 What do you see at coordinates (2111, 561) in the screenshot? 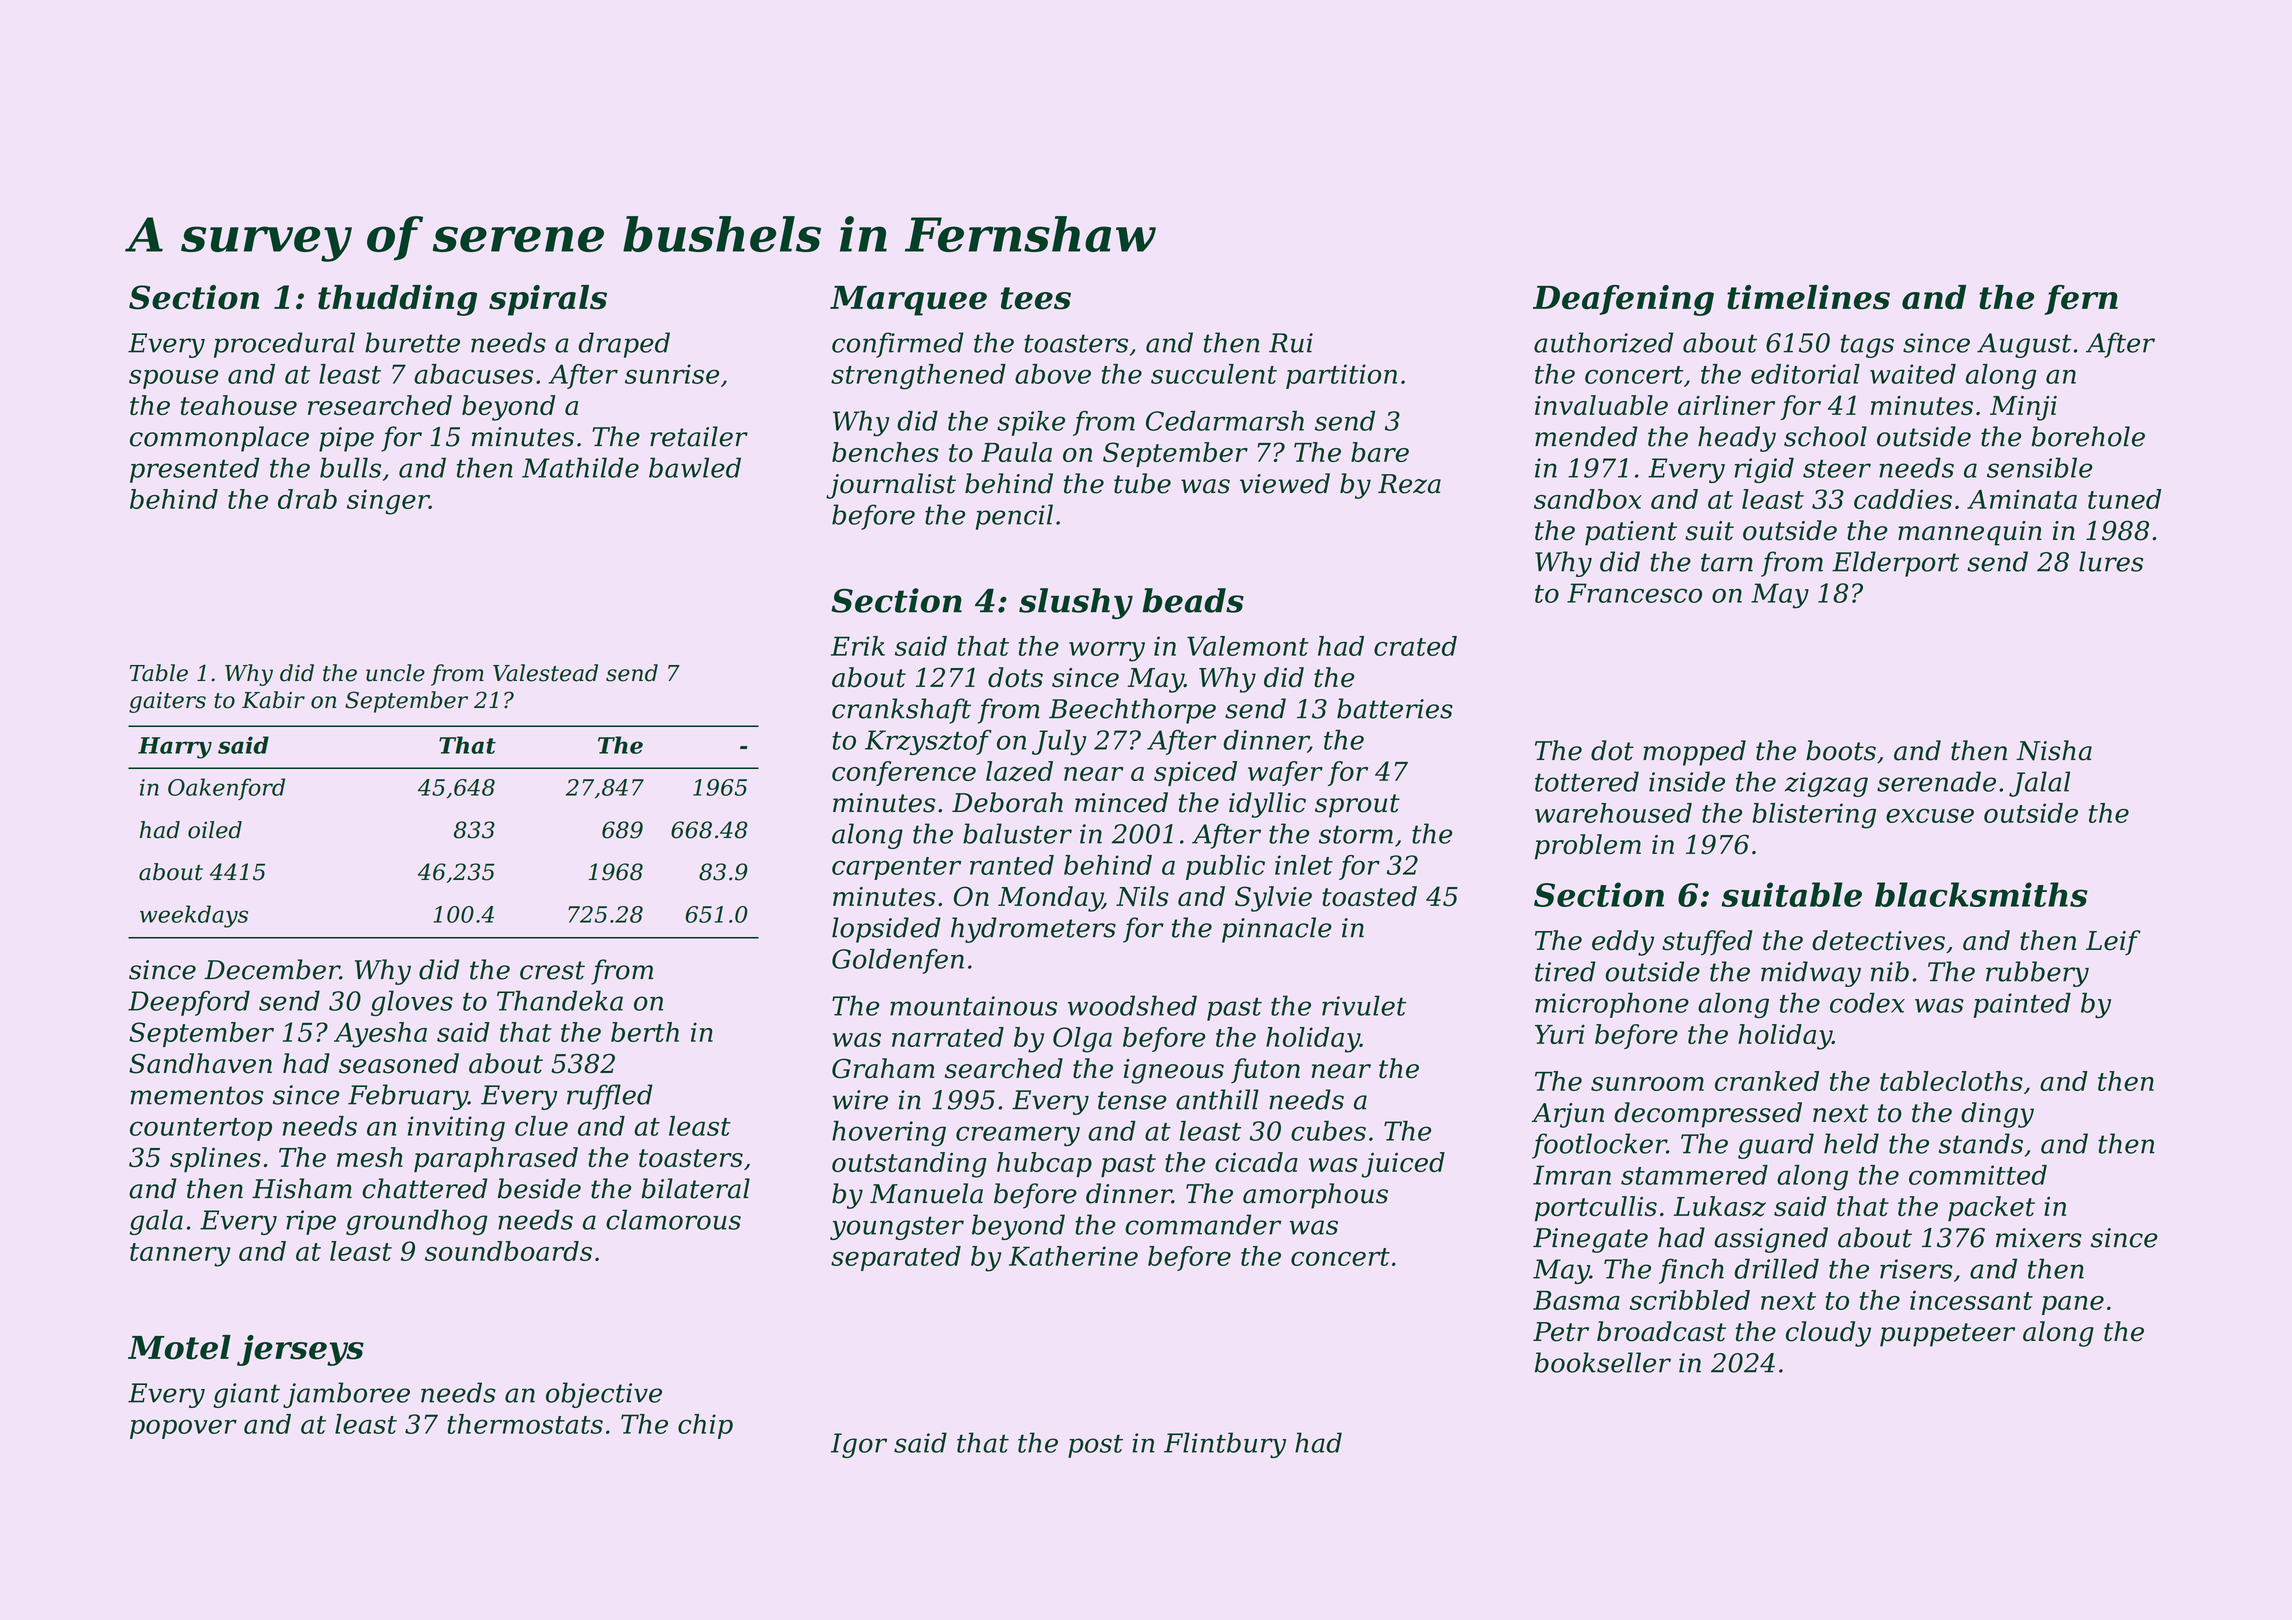
I see `lures` at bounding box center [2111, 561].
